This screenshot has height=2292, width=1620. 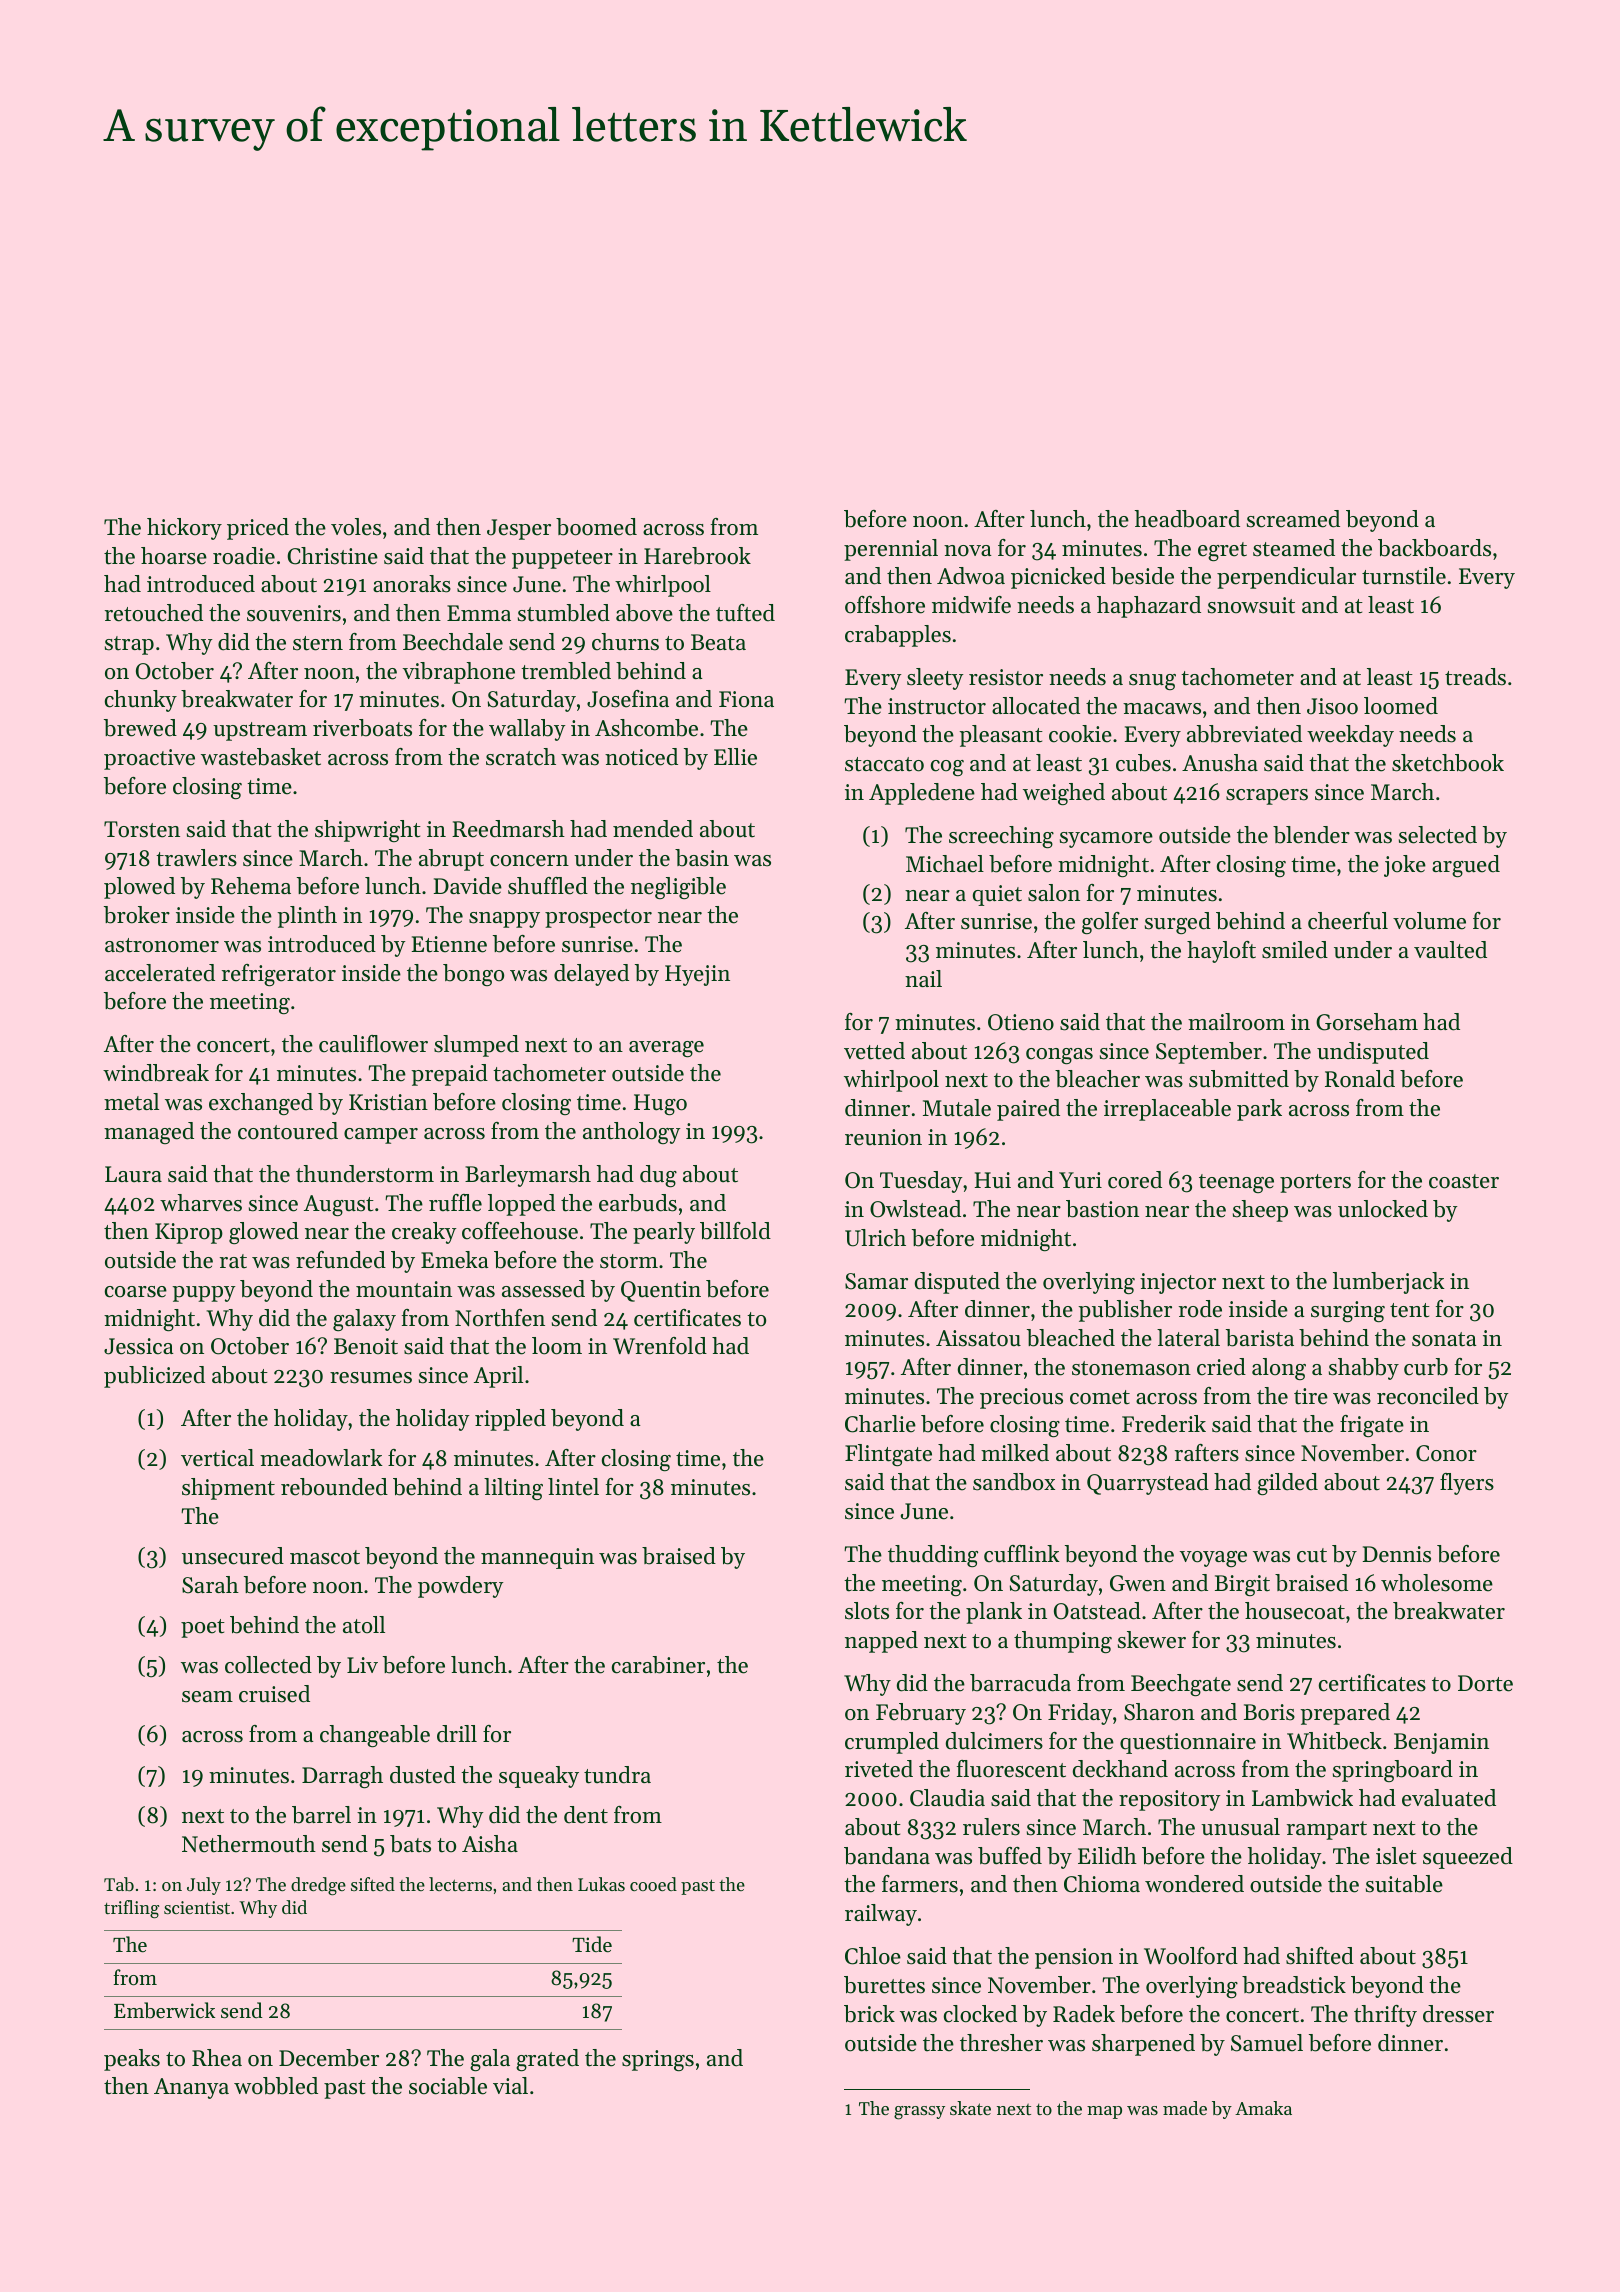 What do you see at coordinates (1438, 835) in the screenshot?
I see `selected` at bounding box center [1438, 835].
